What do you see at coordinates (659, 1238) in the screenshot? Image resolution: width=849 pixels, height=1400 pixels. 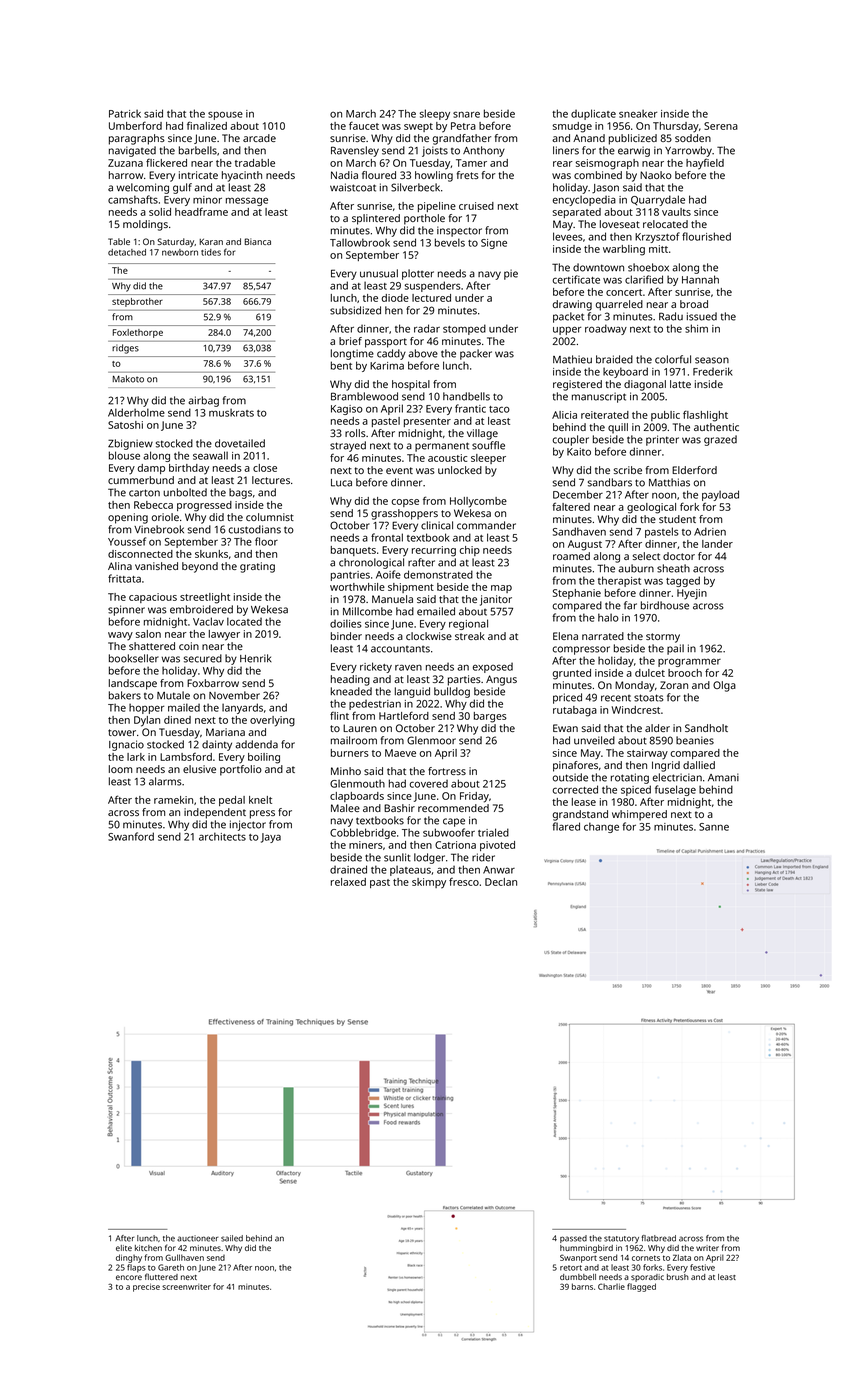 I see `flatbread` at bounding box center [659, 1238].
